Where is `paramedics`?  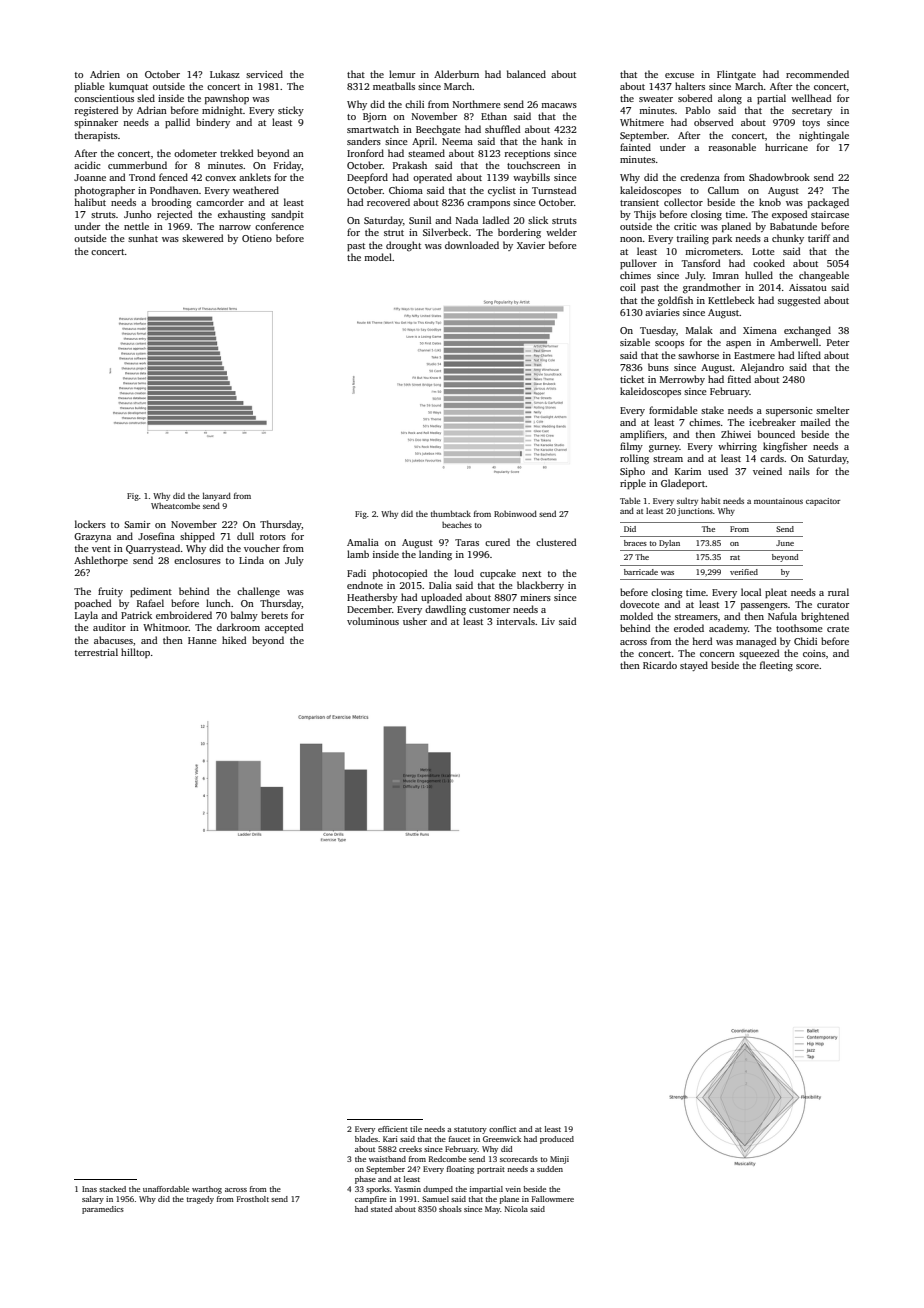
paramedics is located at coordinates (103, 1210).
